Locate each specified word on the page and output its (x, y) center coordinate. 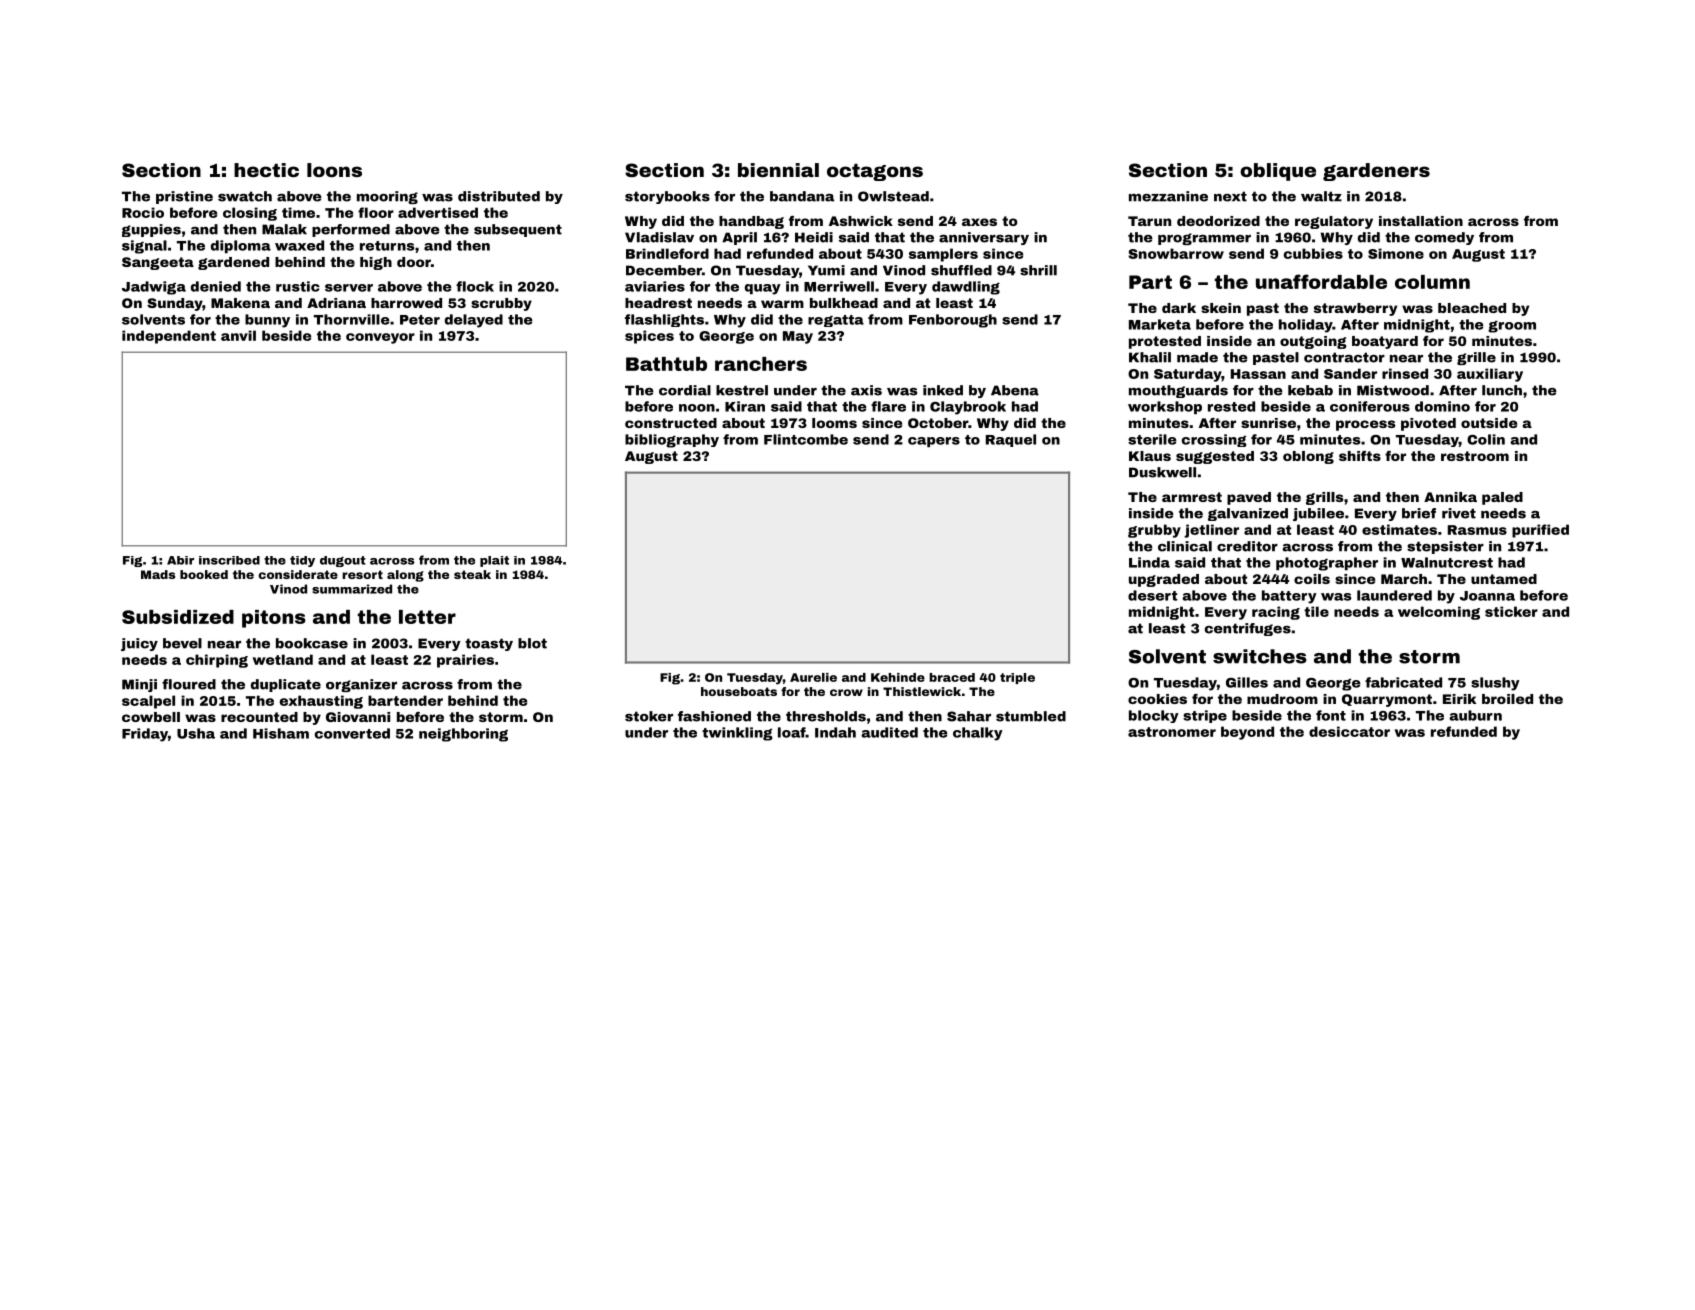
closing (250, 214)
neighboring (463, 735)
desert (1152, 595)
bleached (1472, 308)
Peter (420, 320)
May (798, 337)
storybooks (667, 197)
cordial (685, 390)
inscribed (229, 560)
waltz (1321, 196)
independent (169, 337)
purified (1540, 531)
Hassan (1258, 374)
